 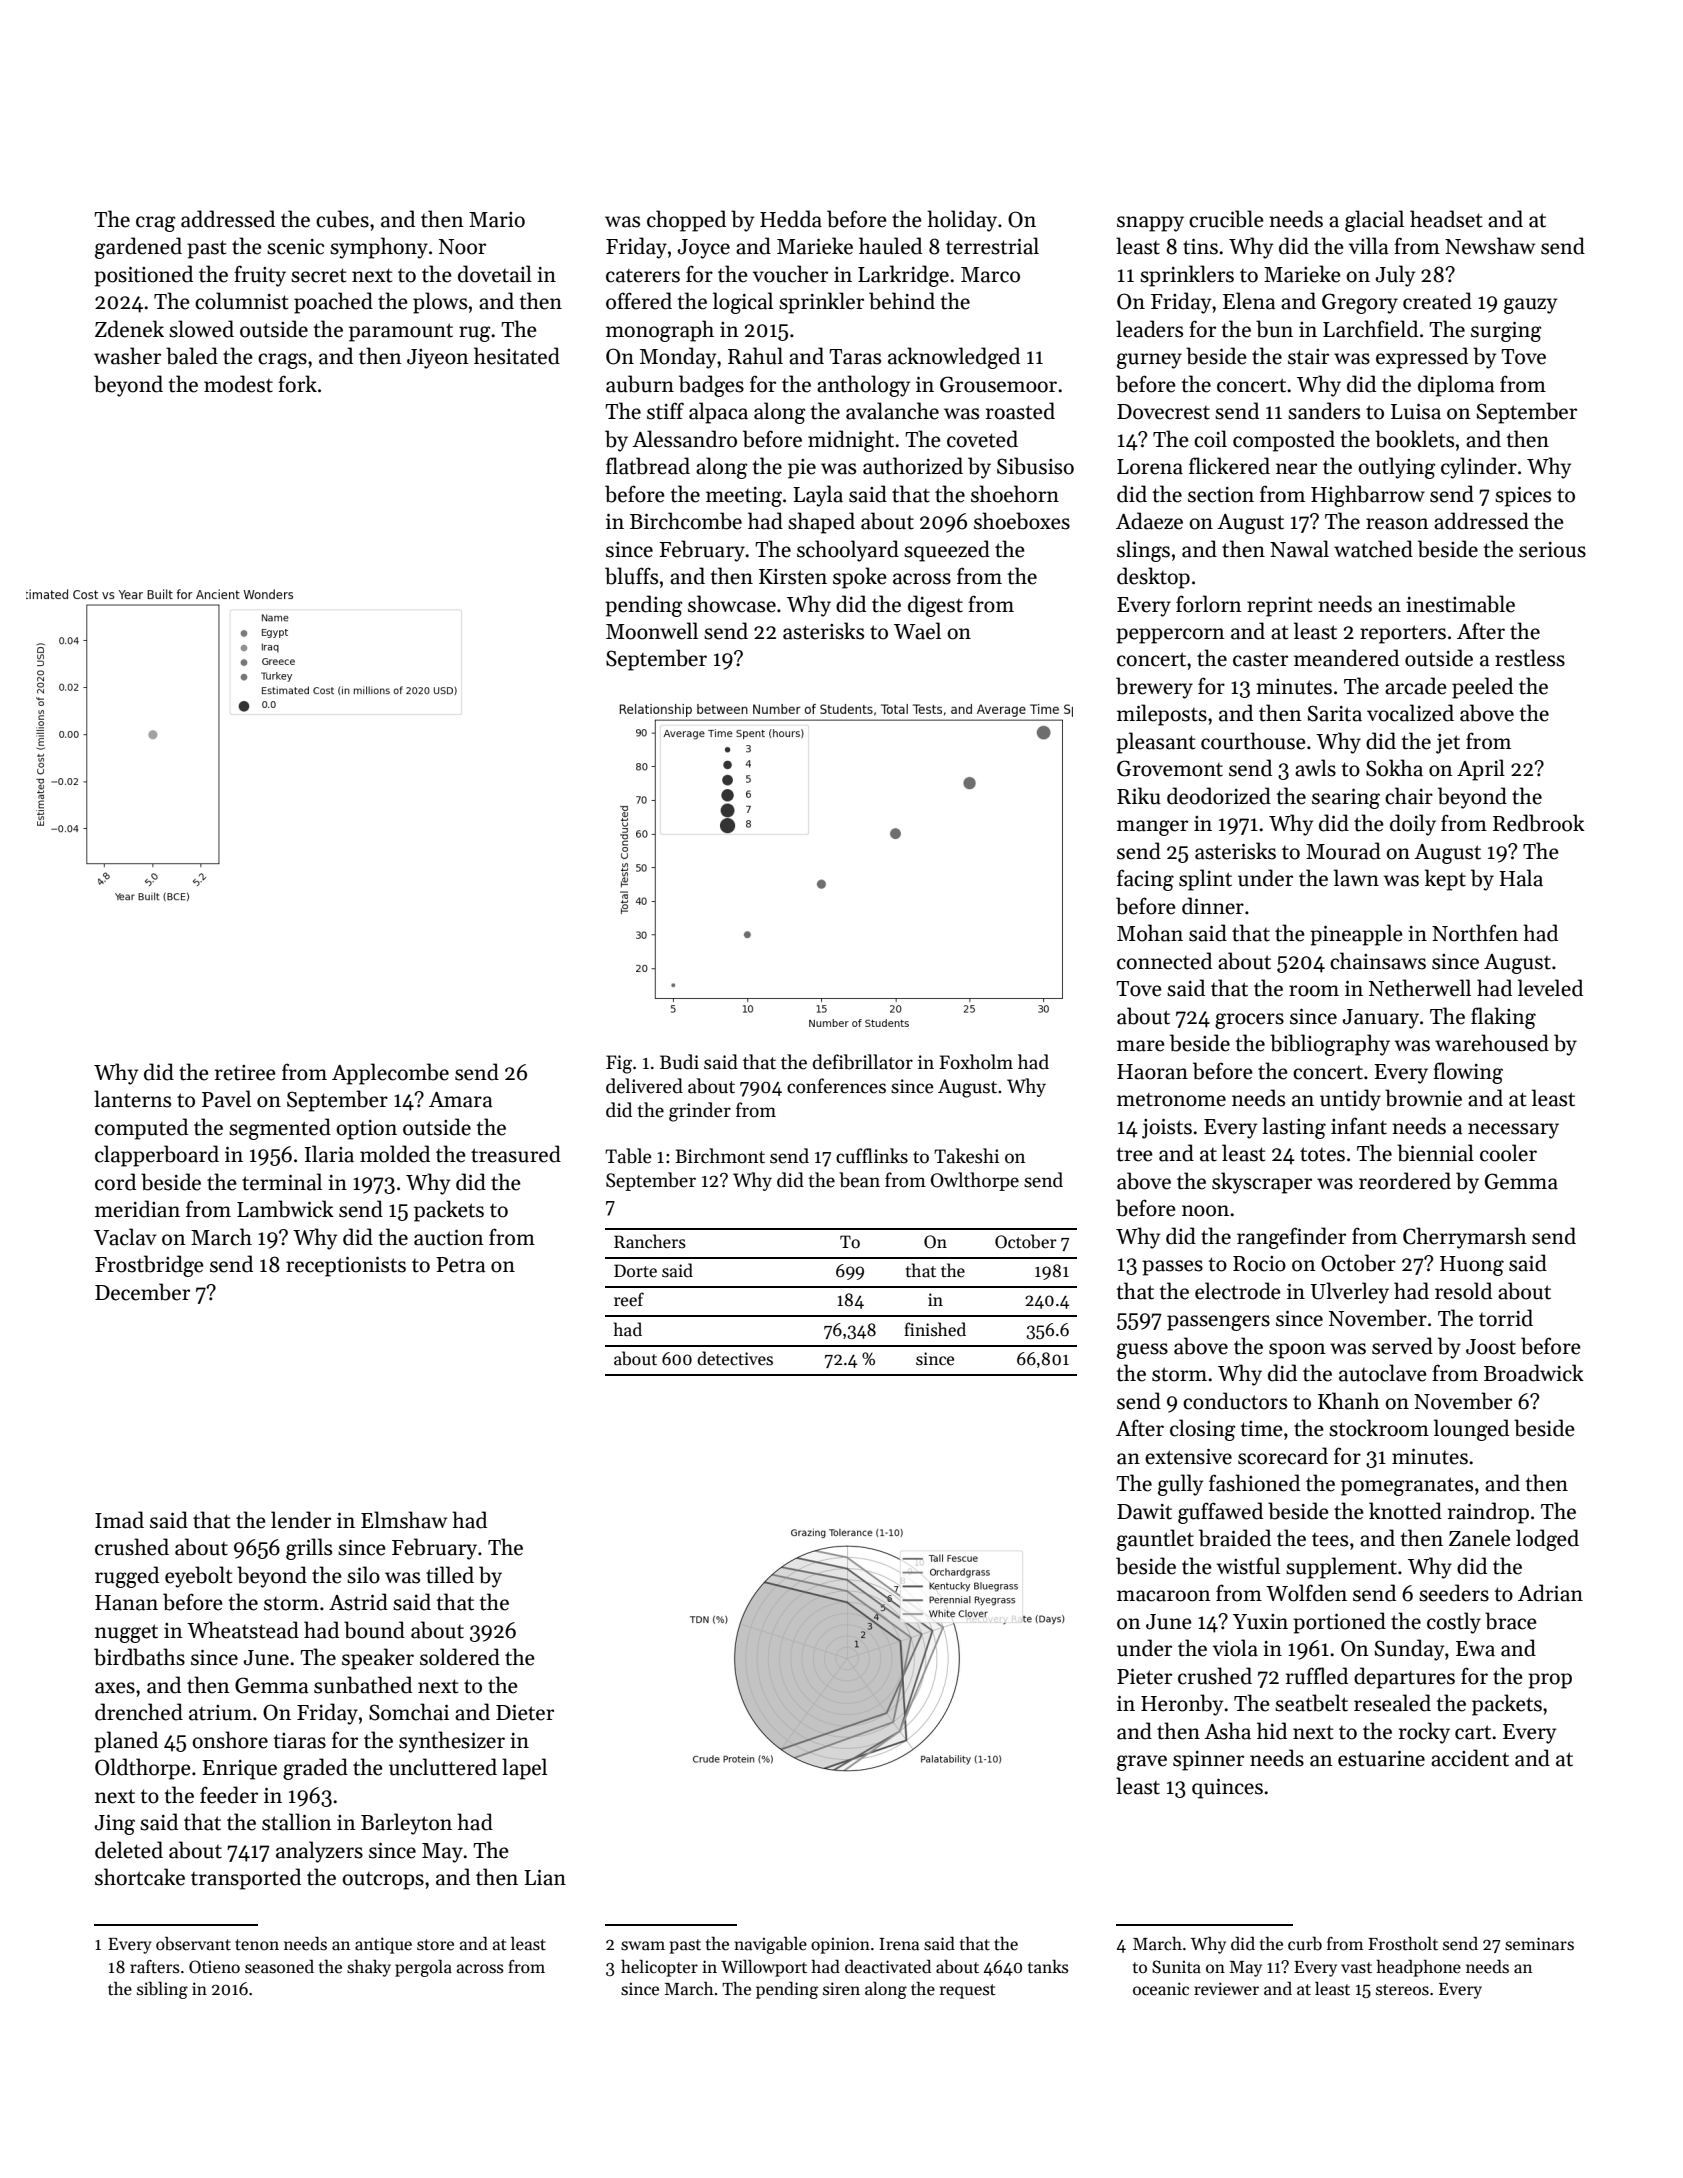 What do you see at coordinates (238, 384) in the image?
I see `modest` at bounding box center [238, 384].
